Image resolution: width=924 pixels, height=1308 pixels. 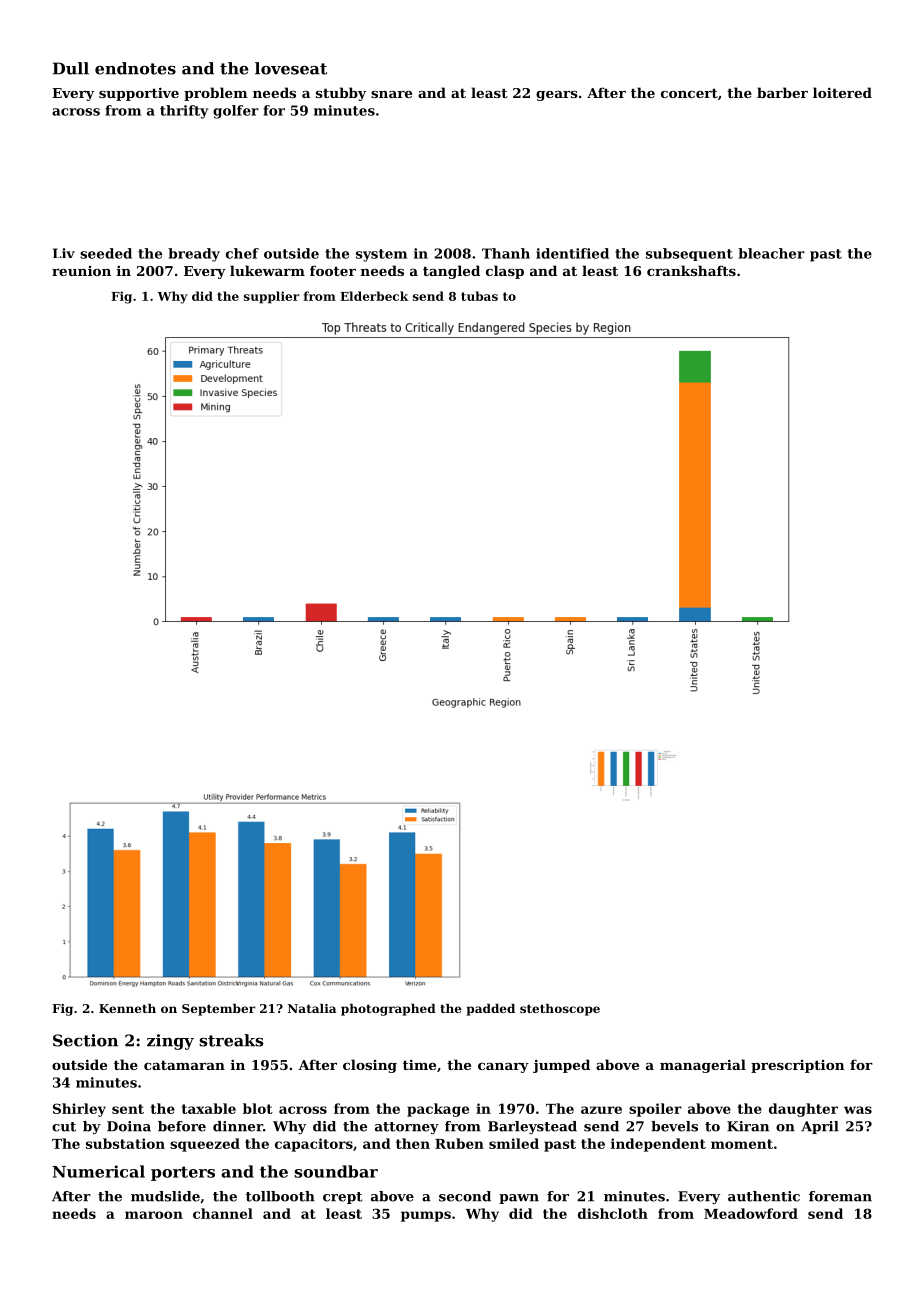 I want to click on tubas, so click(x=479, y=296).
